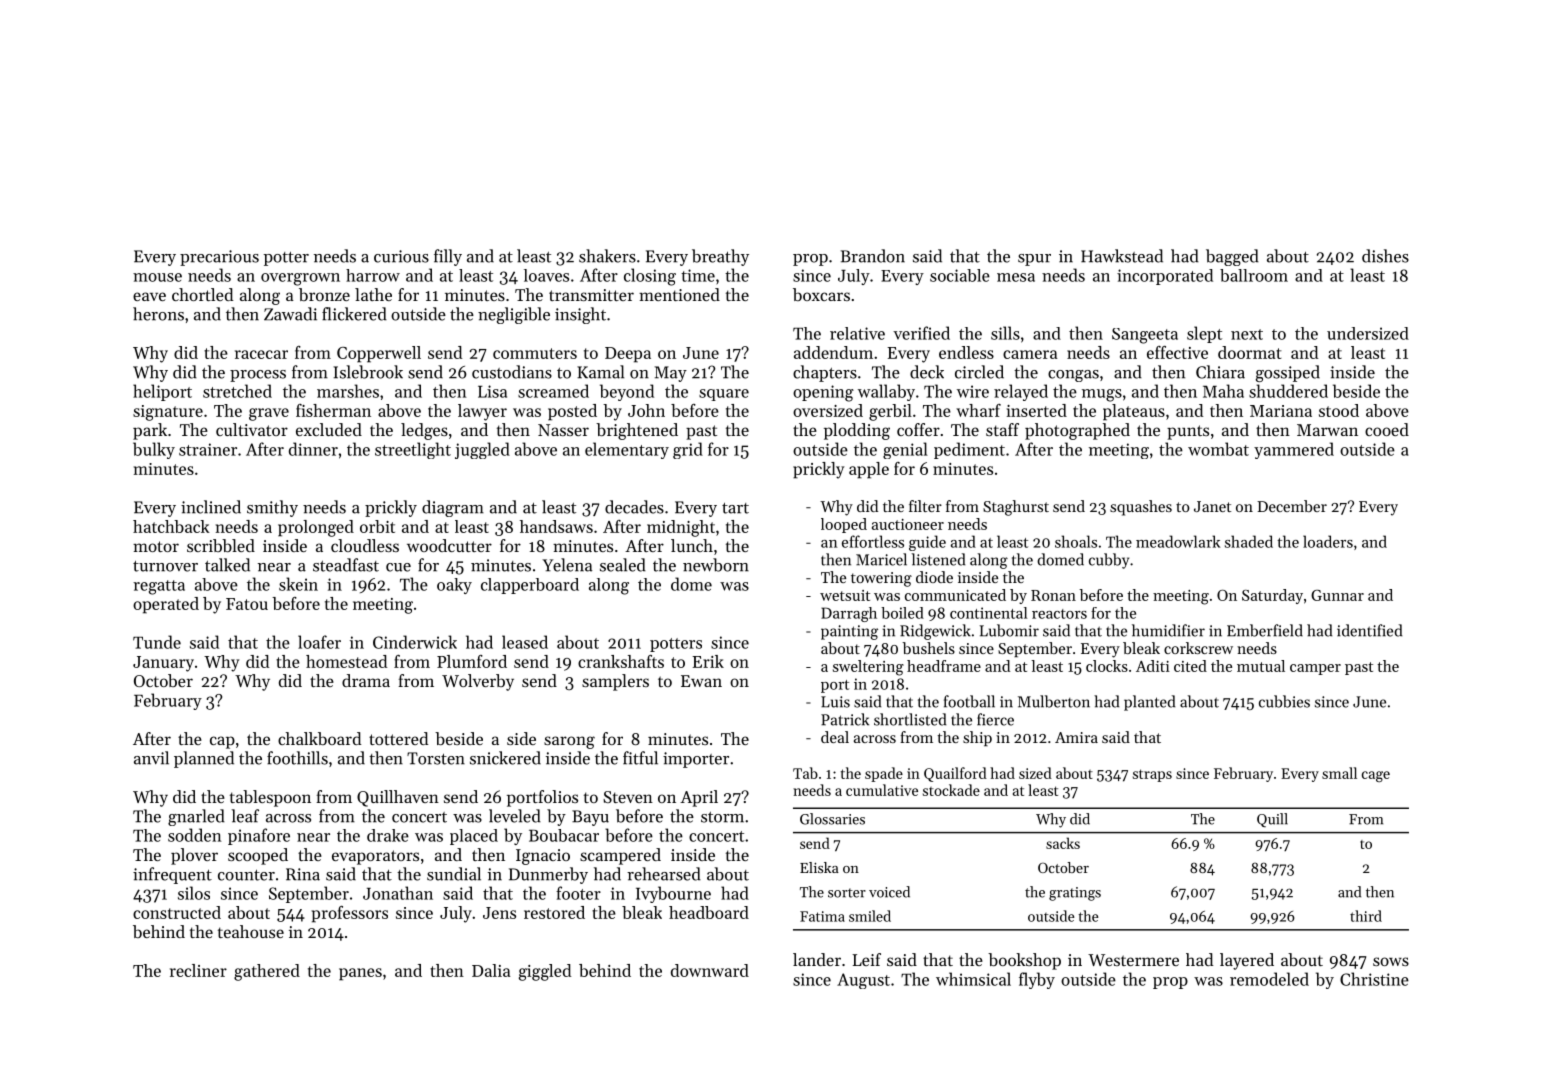 The height and width of the screenshot is (1090, 1542). Describe the element at coordinates (821, 294) in the screenshot. I see `boxcars` at that location.
